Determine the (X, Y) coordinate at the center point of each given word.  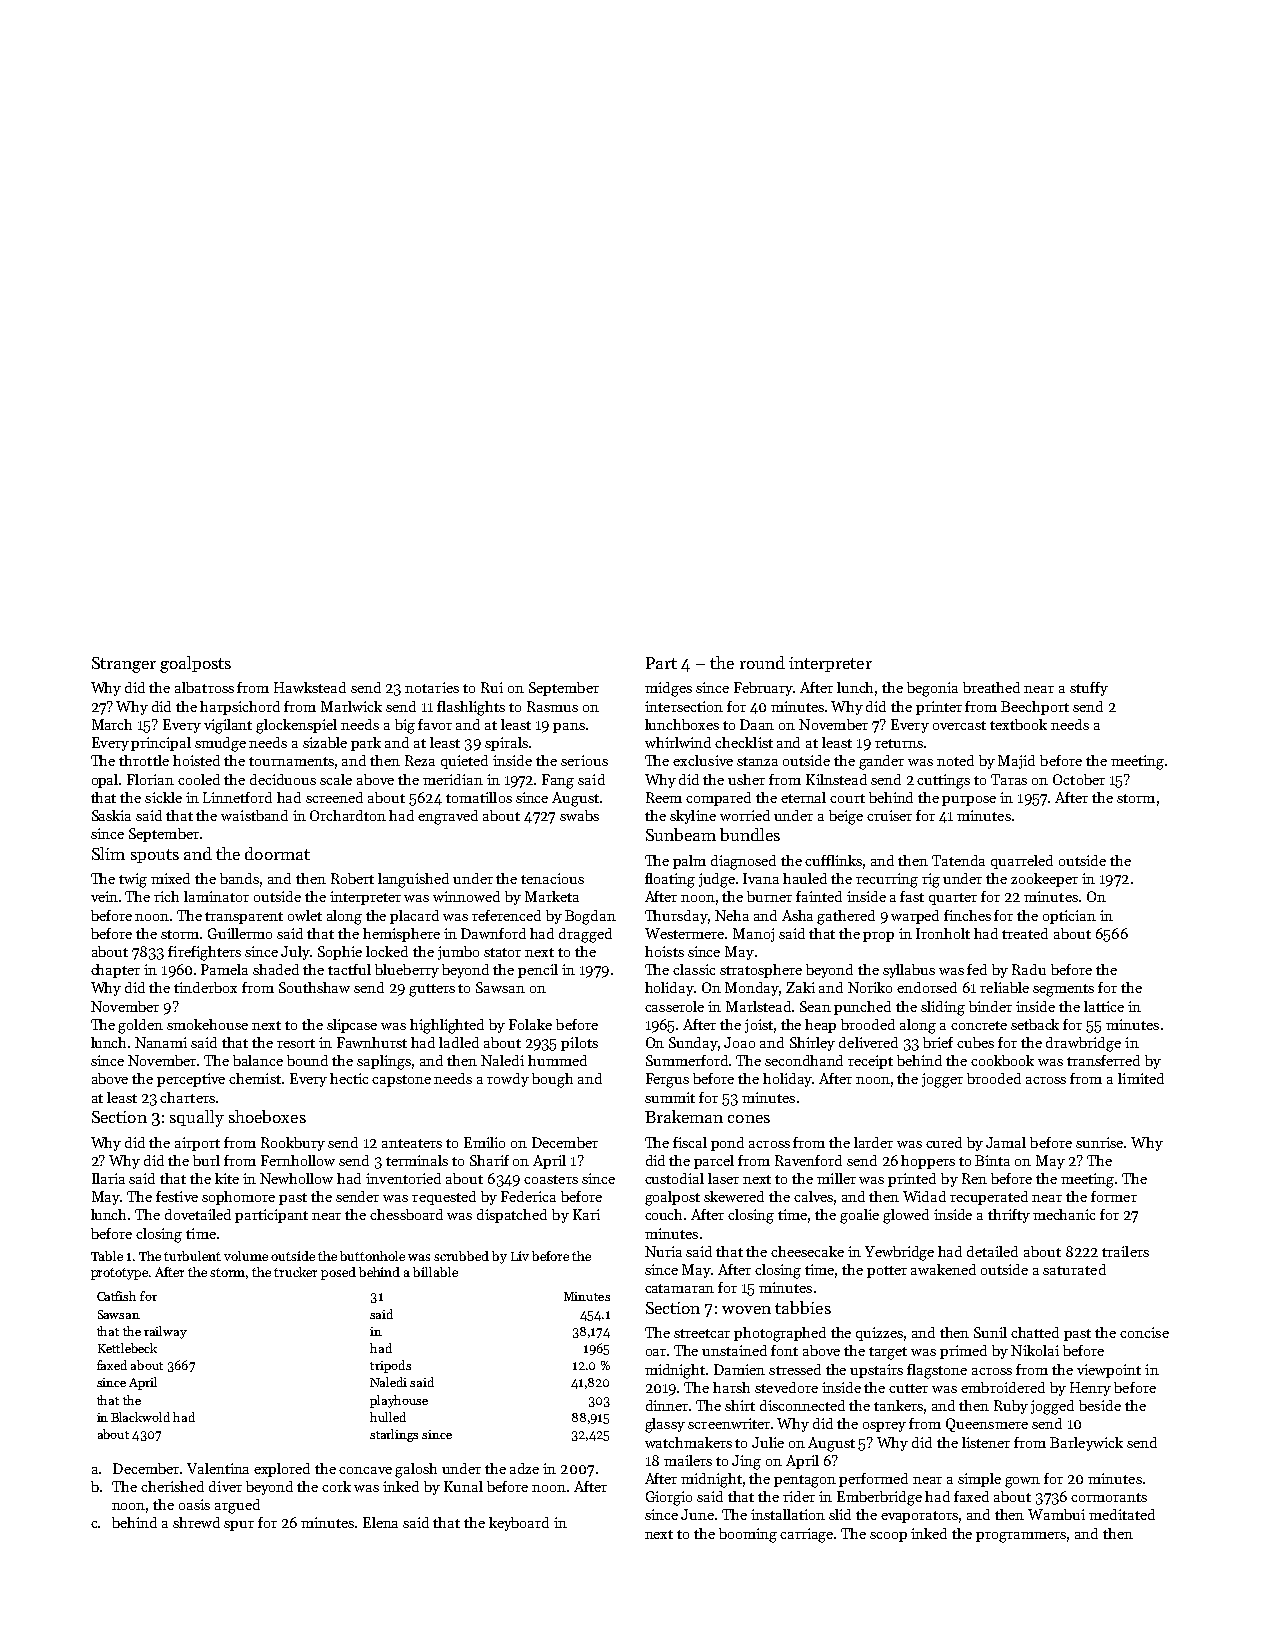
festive (177, 1196)
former (1114, 1196)
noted (955, 760)
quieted (464, 762)
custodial (674, 1178)
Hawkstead (310, 687)
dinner (667, 1405)
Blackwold (140, 1417)
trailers (1125, 1251)
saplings (384, 1062)
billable (435, 1272)
